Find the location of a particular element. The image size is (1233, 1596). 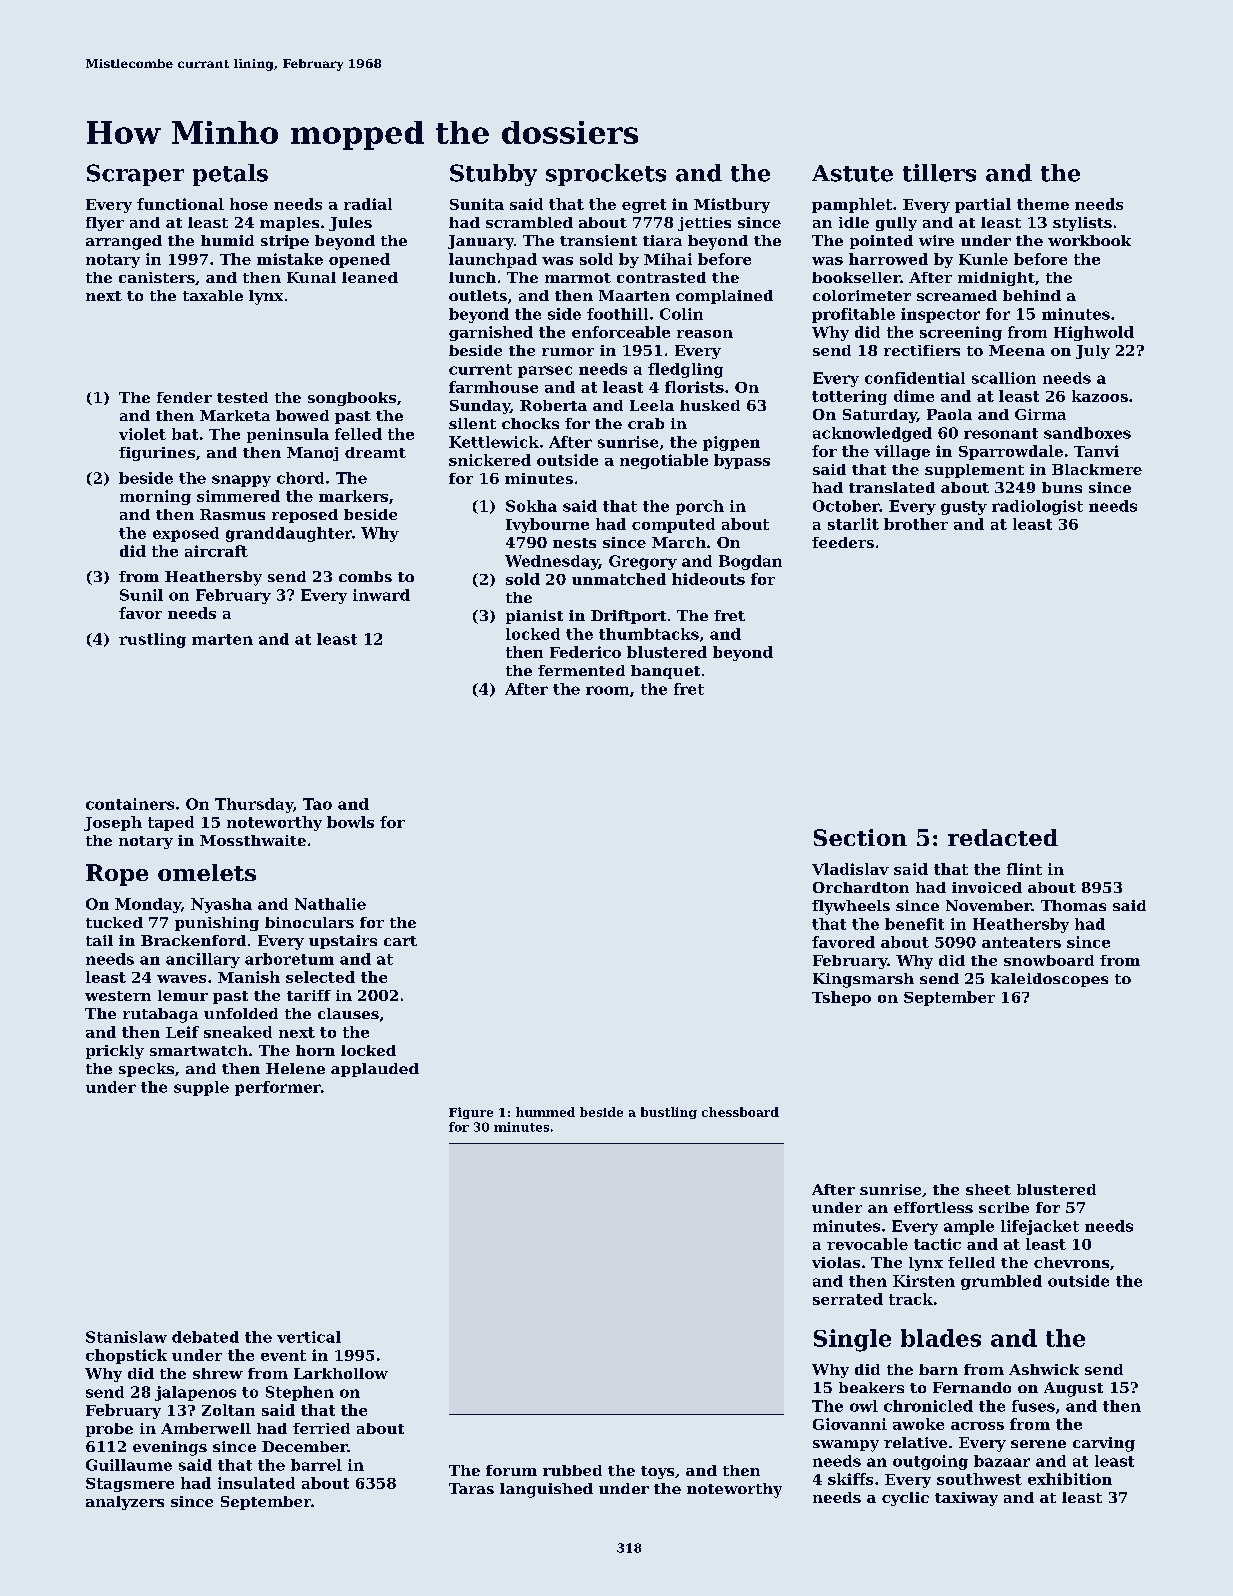

blades is located at coordinates (941, 1338).
